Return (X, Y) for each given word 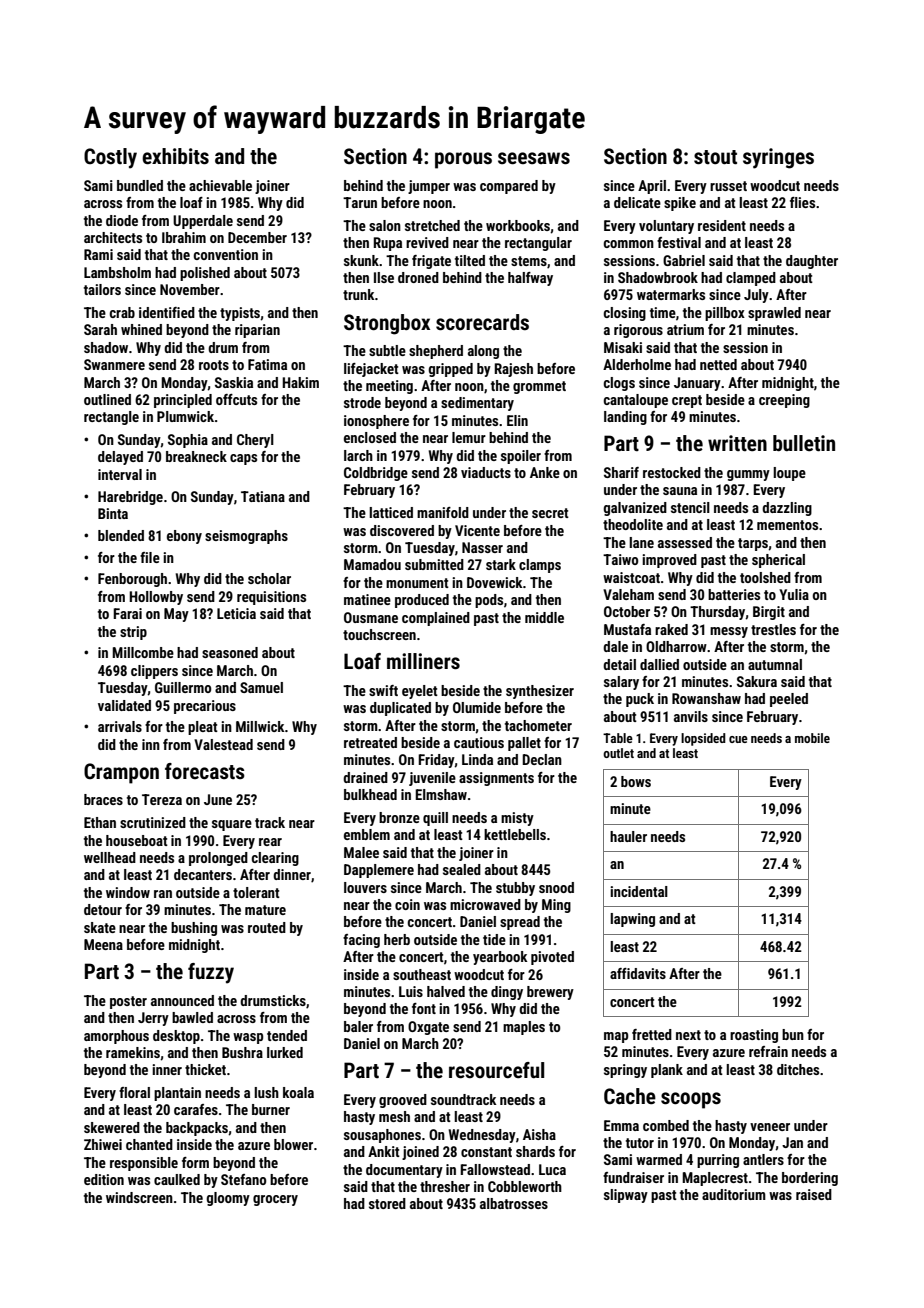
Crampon (121, 773)
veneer (770, 1127)
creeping (784, 401)
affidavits (638, 973)
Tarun (360, 202)
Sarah (100, 329)
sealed (462, 869)
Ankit (384, 1151)
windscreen (139, 1197)
